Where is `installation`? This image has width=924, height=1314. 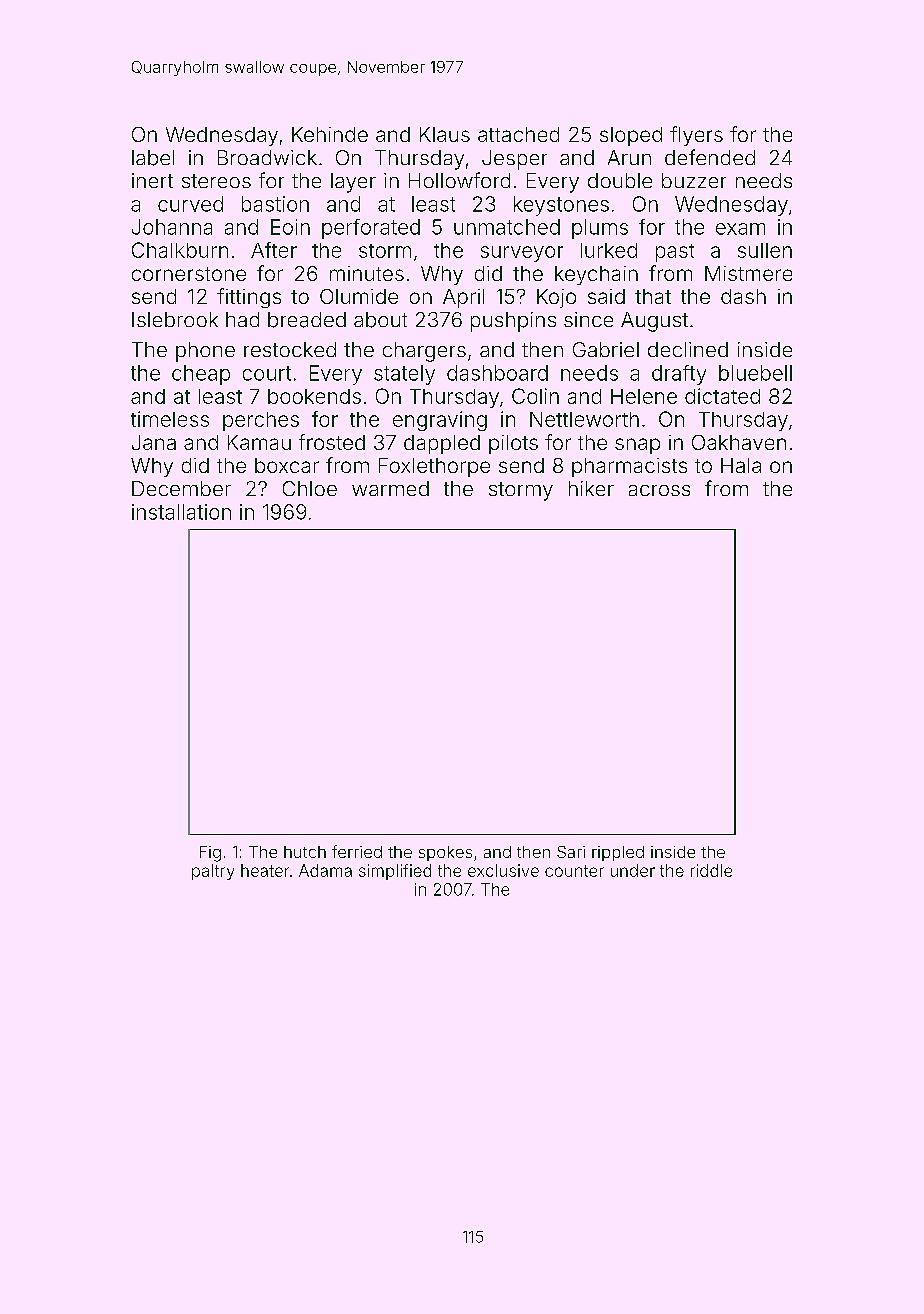 installation is located at coordinates (181, 512).
